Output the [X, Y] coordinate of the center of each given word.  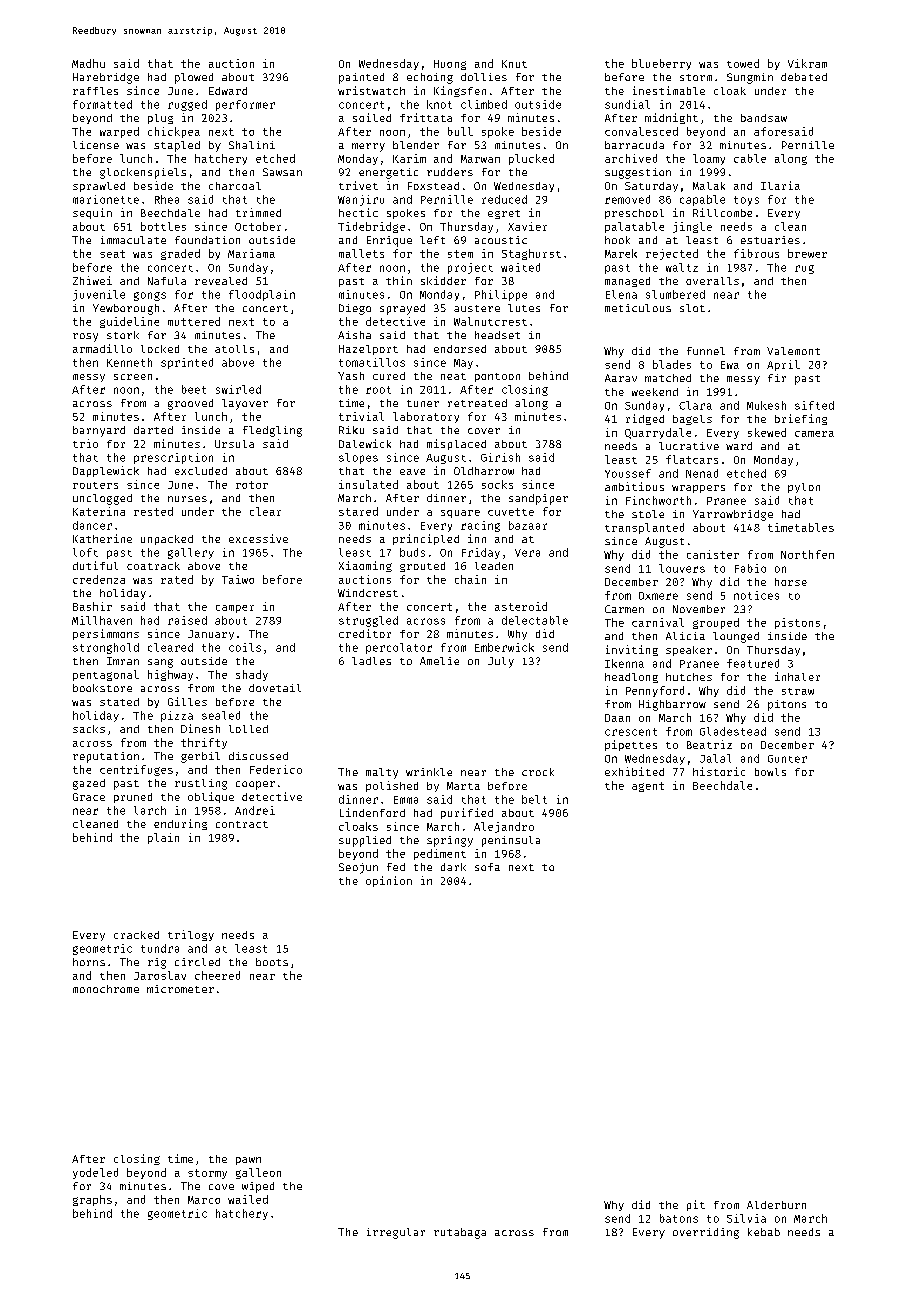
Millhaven [102, 620]
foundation [207, 240]
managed [627, 282]
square [460, 514]
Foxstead [433, 186]
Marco [204, 1200]
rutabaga [460, 1233]
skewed [767, 432]
